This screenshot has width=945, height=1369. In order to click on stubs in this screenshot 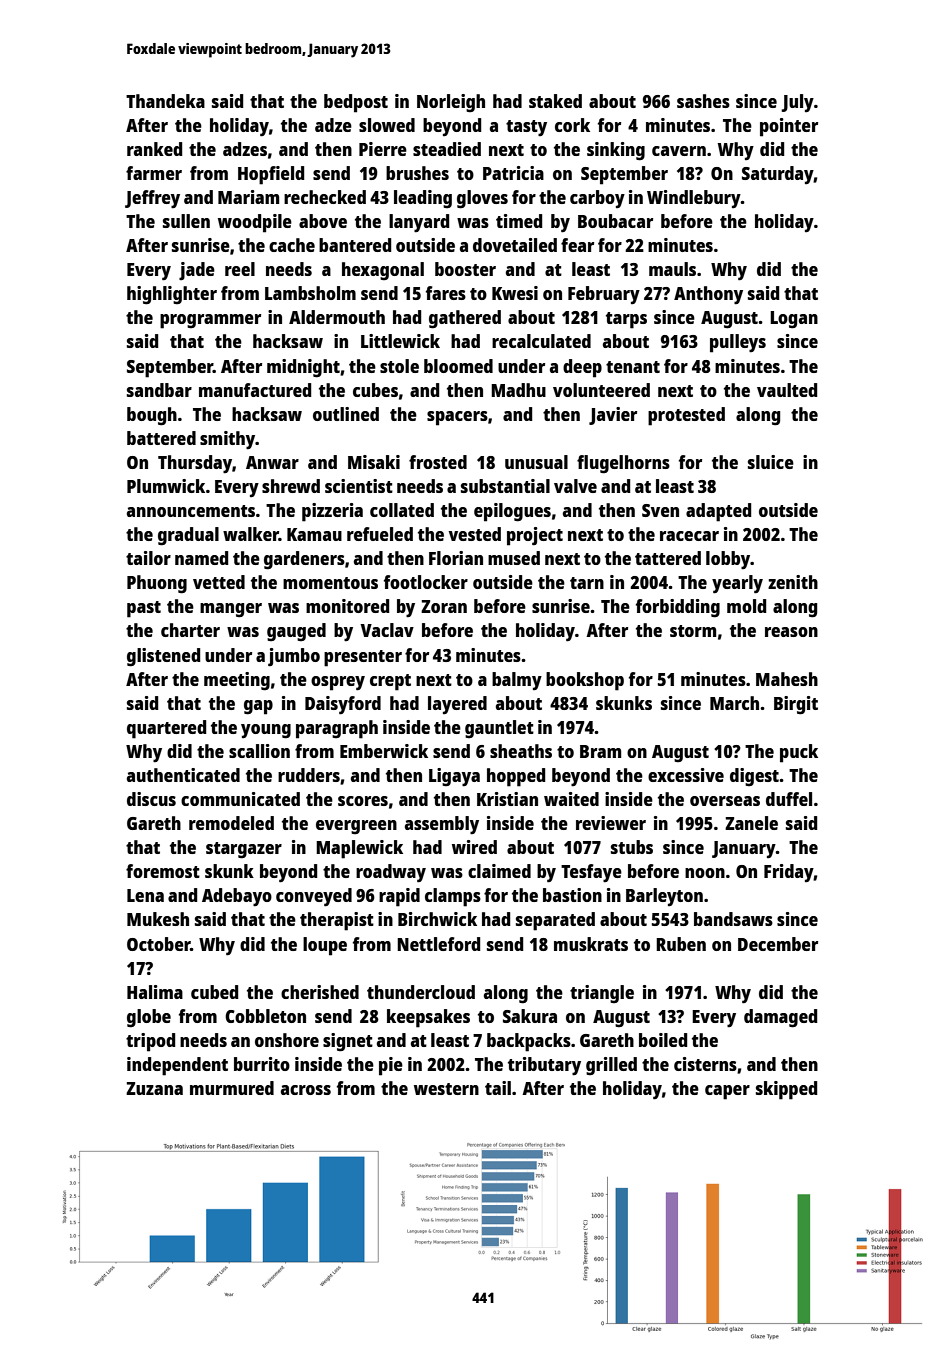, I will do `click(632, 847)`.
